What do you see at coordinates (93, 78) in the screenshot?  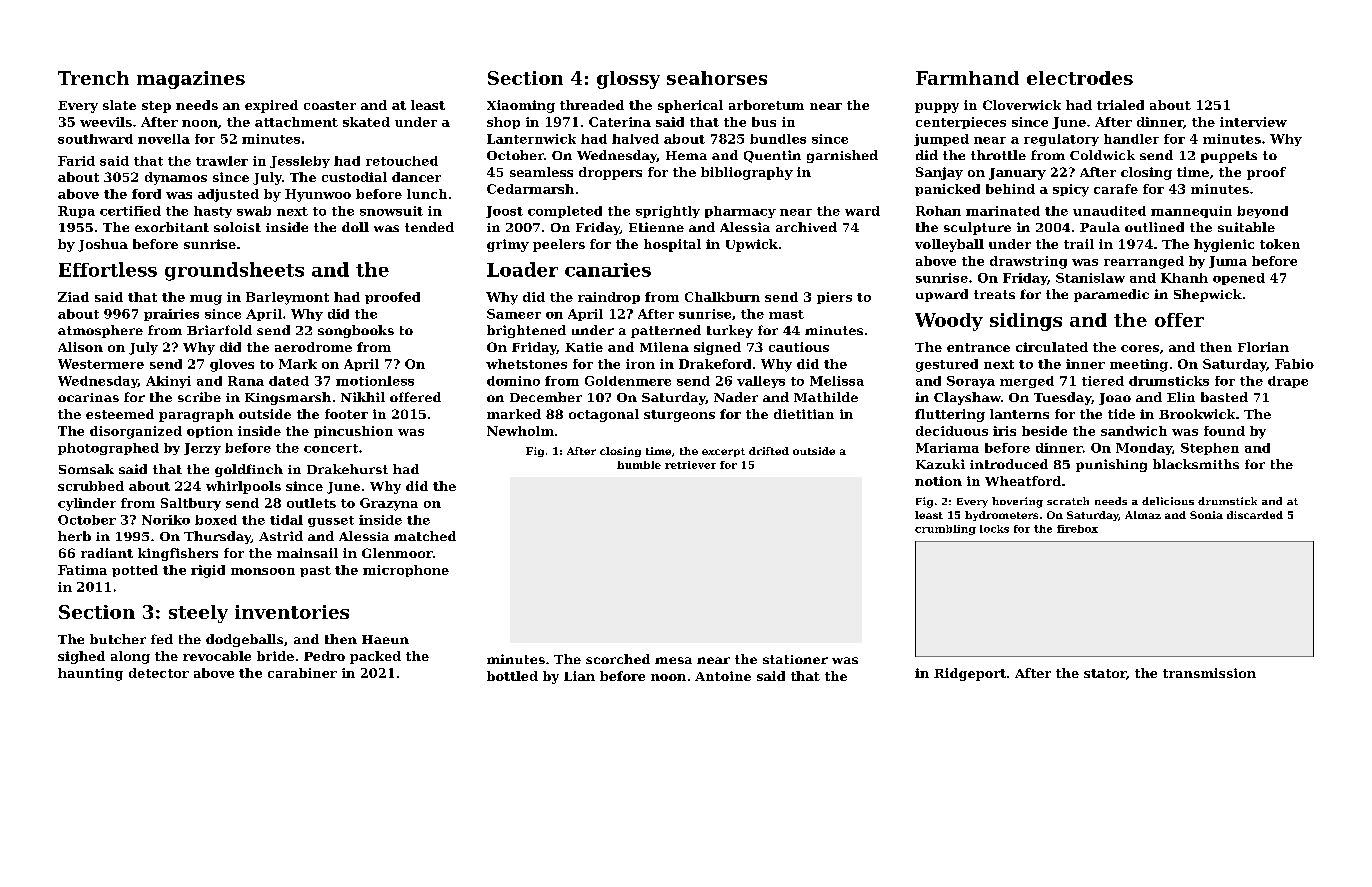 I see `Trench` at bounding box center [93, 78].
